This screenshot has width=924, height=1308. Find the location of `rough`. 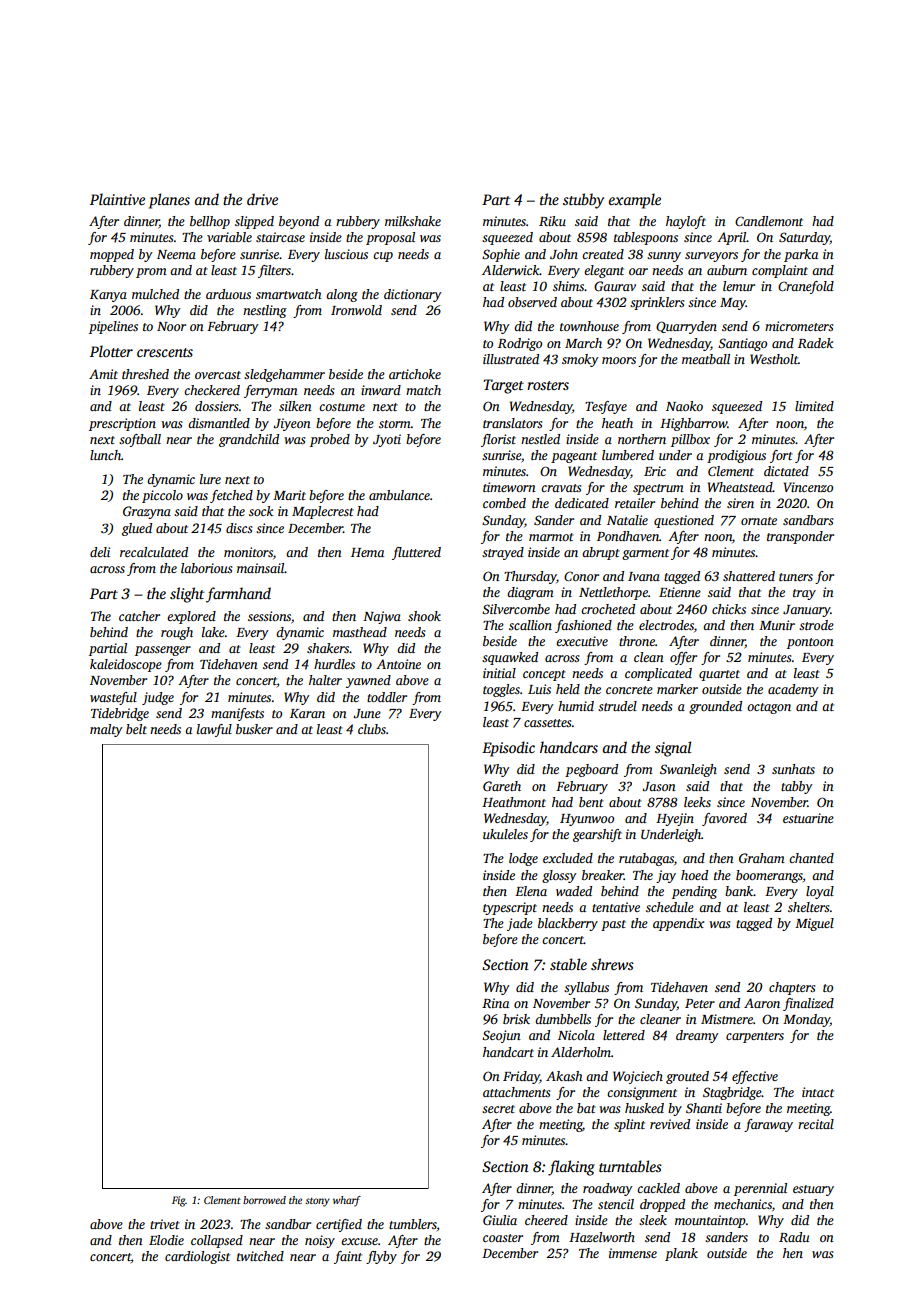

rough is located at coordinates (177, 633).
